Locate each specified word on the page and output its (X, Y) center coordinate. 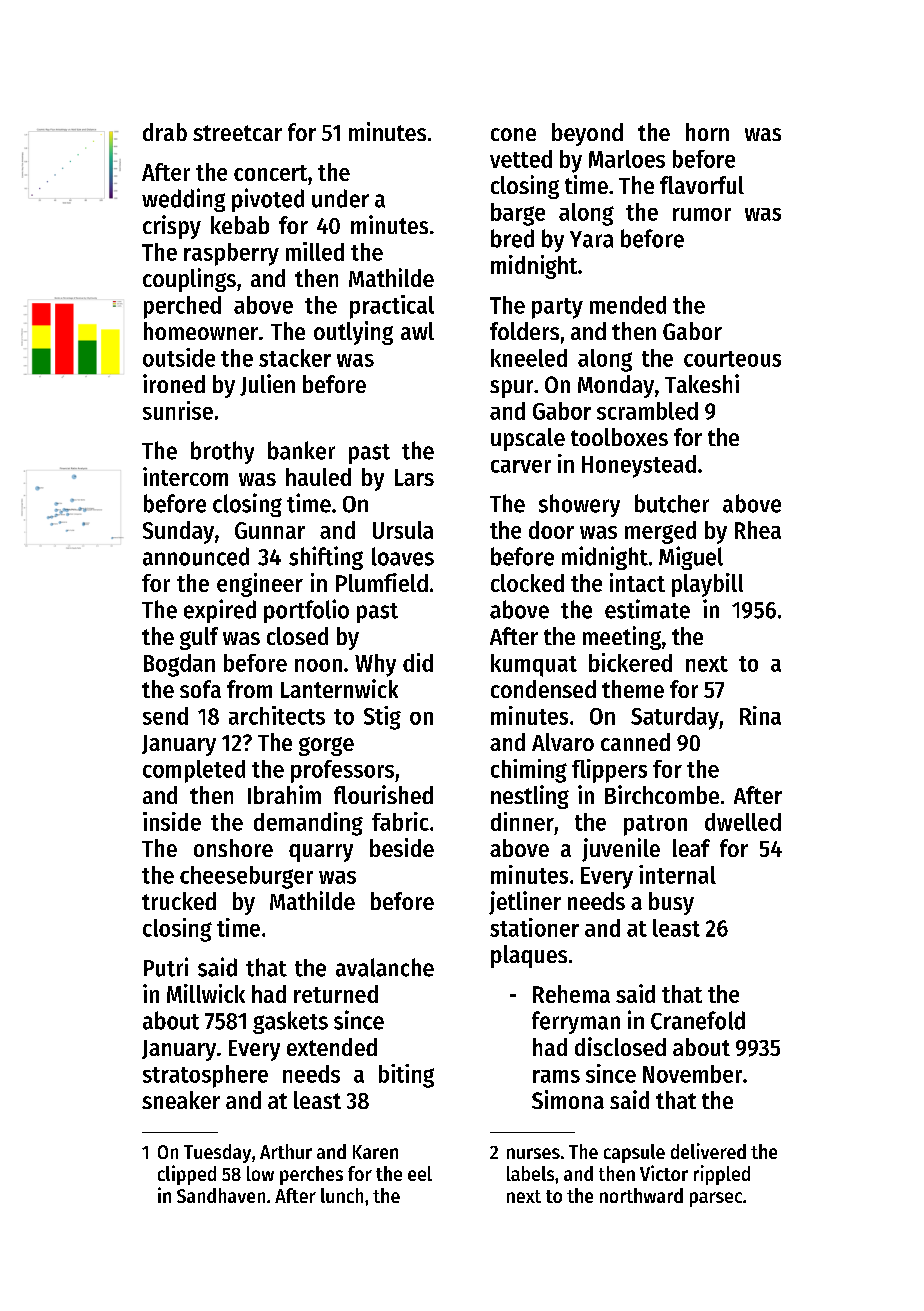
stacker (295, 358)
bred (512, 238)
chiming (529, 771)
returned (336, 994)
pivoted (268, 200)
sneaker (181, 1100)
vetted (521, 159)
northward (641, 1195)
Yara (591, 239)
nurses (533, 1153)
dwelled (743, 822)
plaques (529, 956)
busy (671, 903)
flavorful (702, 185)
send (165, 716)
